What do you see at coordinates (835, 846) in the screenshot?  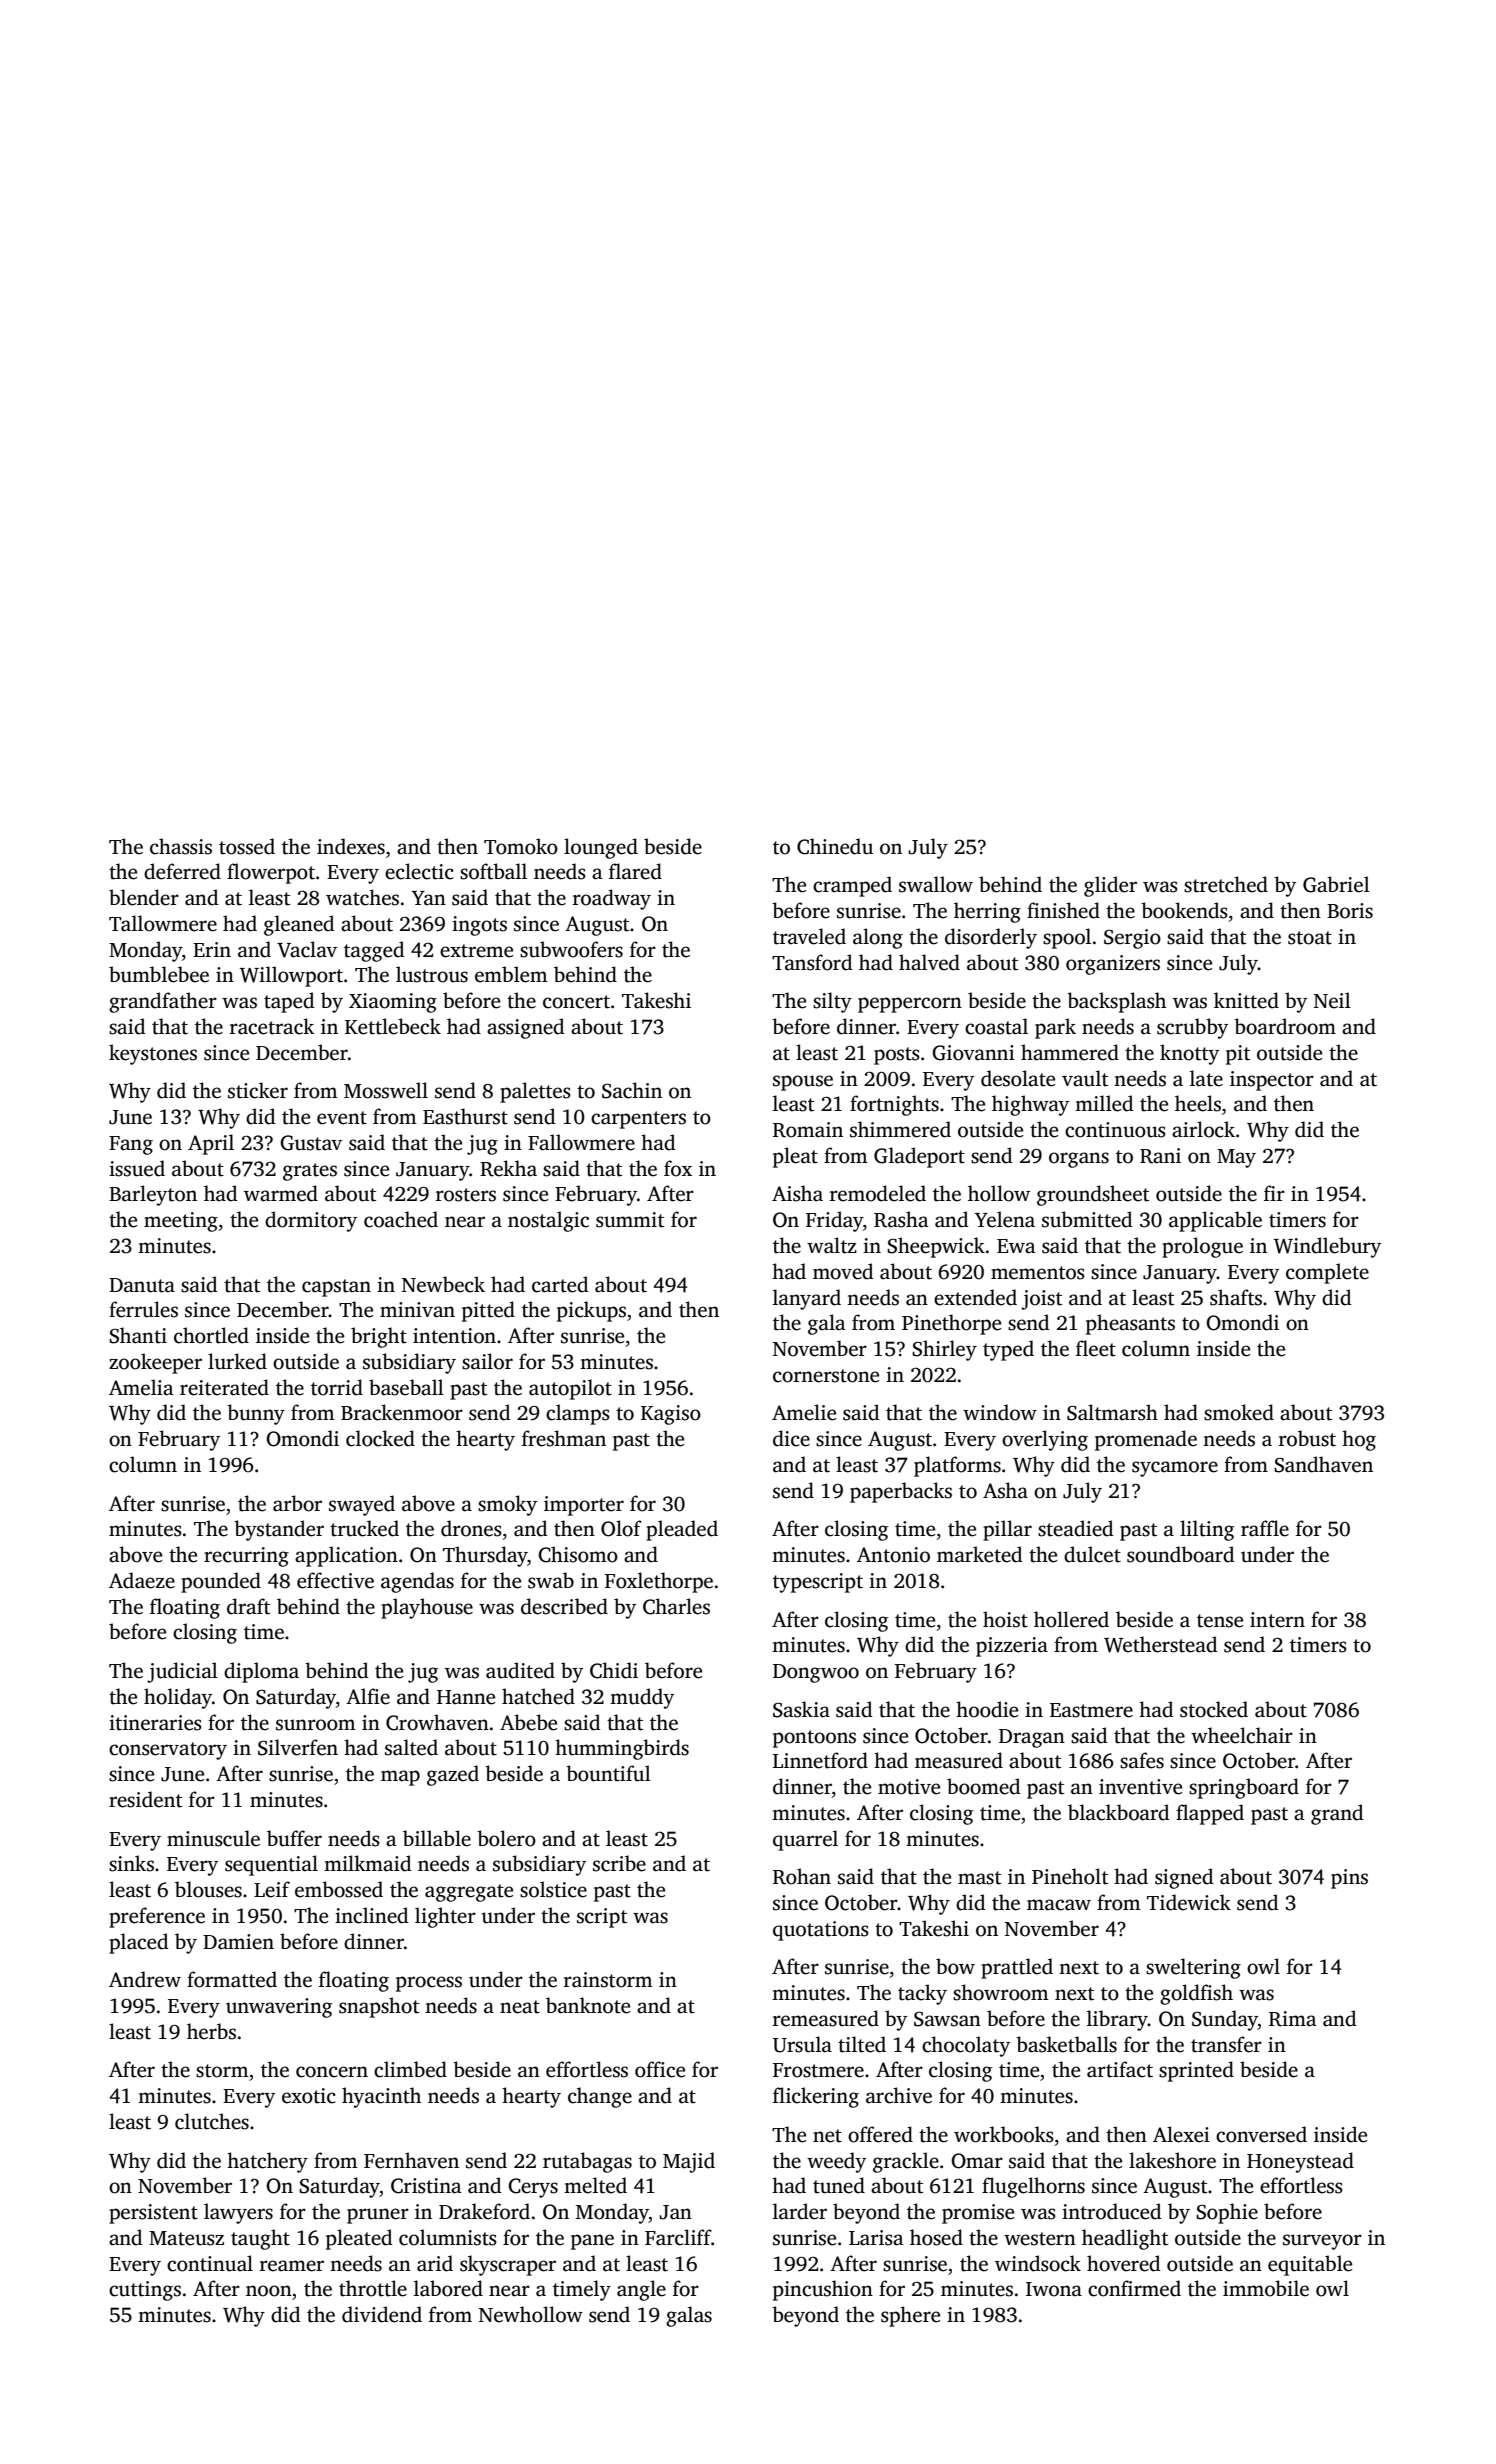 I see `Chinedu` at bounding box center [835, 846].
